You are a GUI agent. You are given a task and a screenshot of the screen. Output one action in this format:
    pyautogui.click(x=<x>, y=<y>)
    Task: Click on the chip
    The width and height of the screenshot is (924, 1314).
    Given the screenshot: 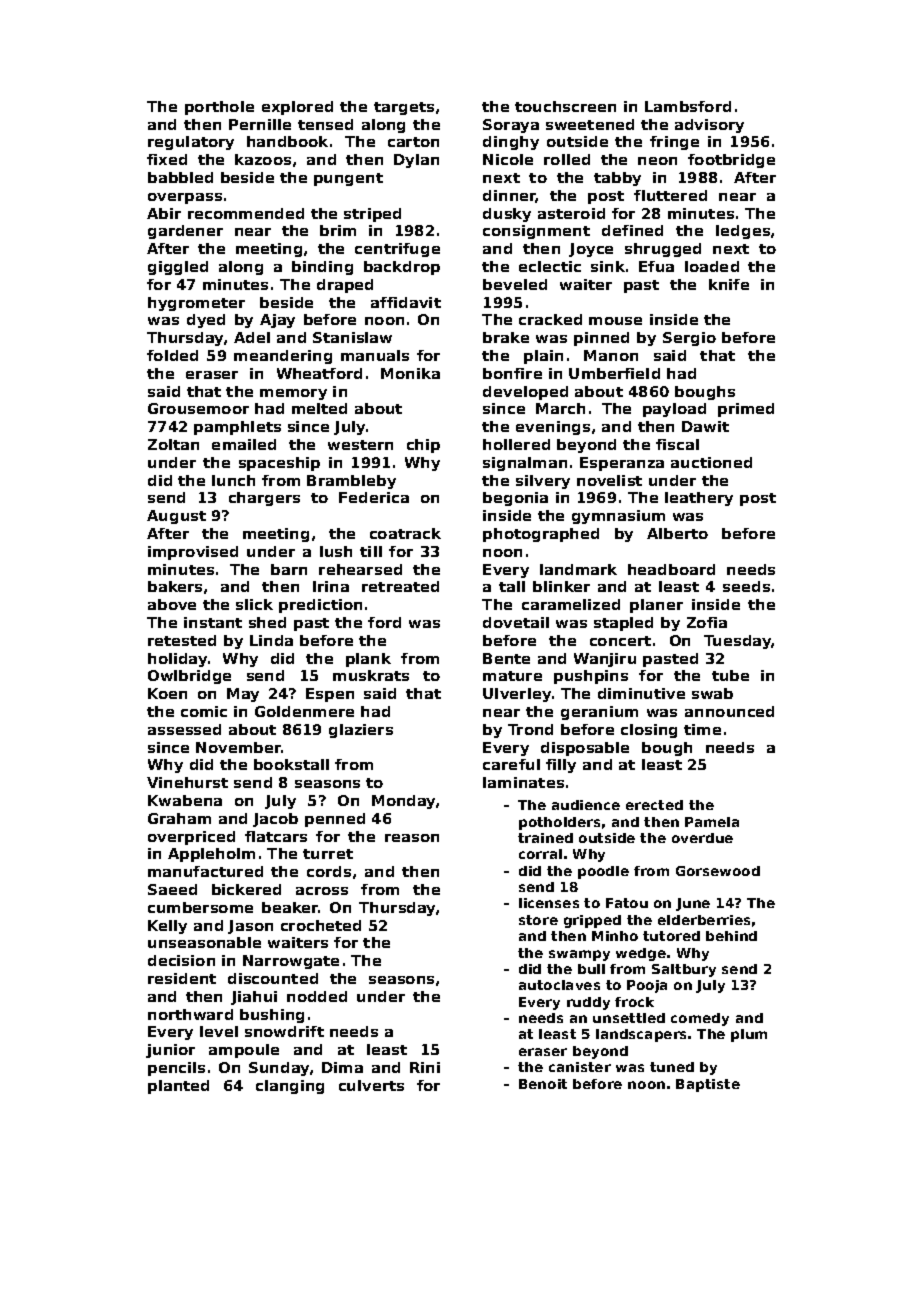 What is the action you would take?
    pyautogui.click(x=423, y=446)
